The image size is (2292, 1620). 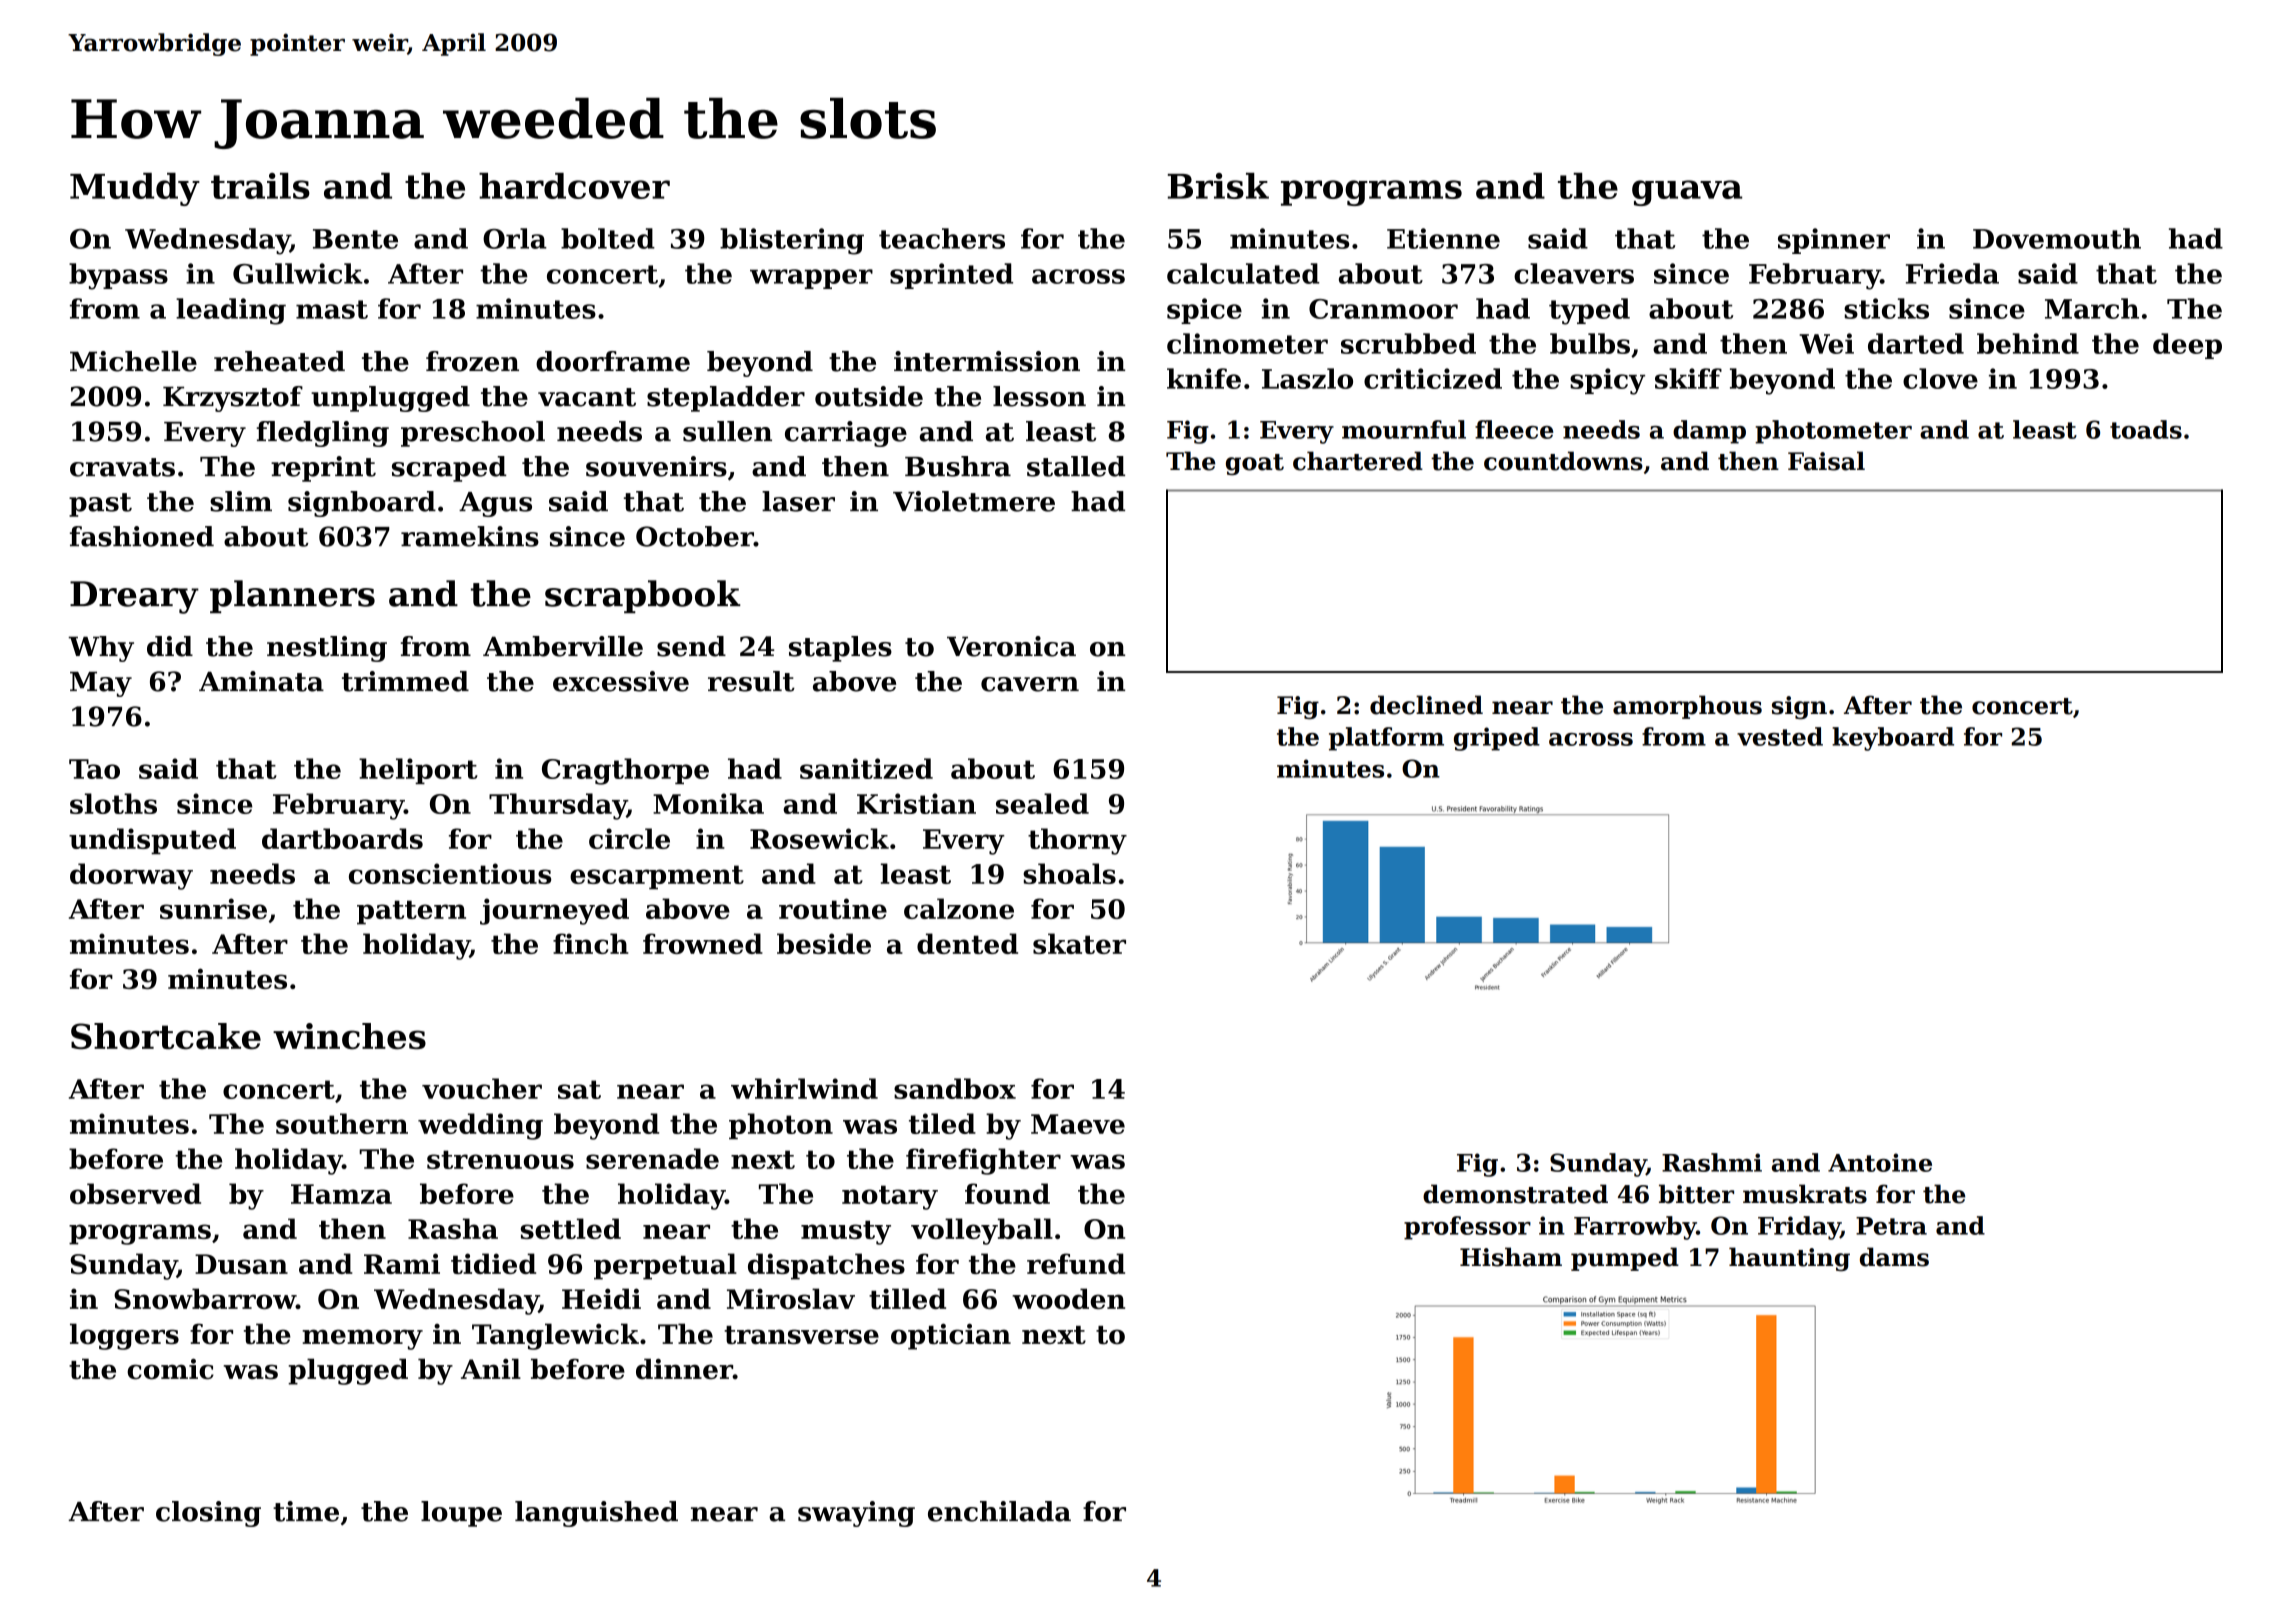 What do you see at coordinates (574, 186) in the document?
I see `hardcover` at bounding box center [574, 186].
